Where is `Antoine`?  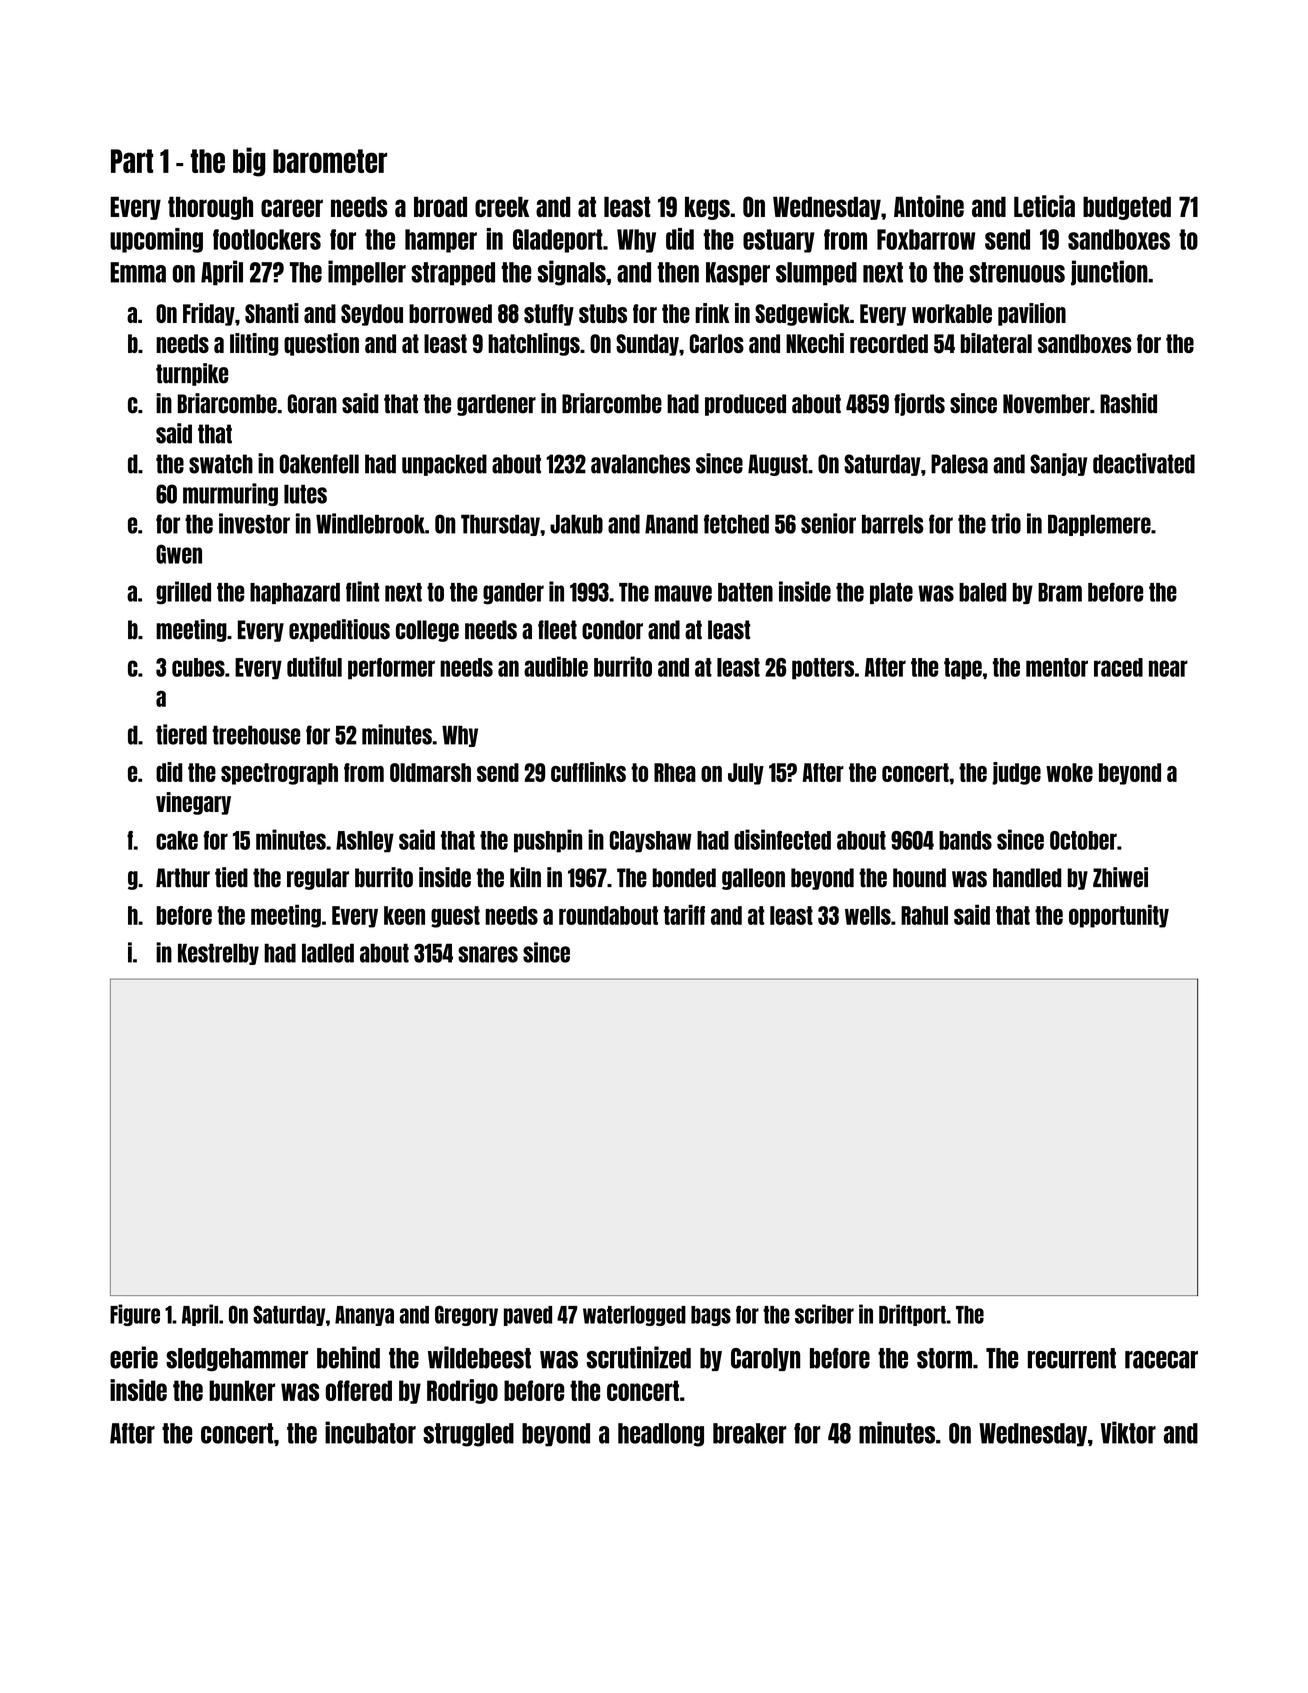 Antoine is located at coordinates (929, 206).
